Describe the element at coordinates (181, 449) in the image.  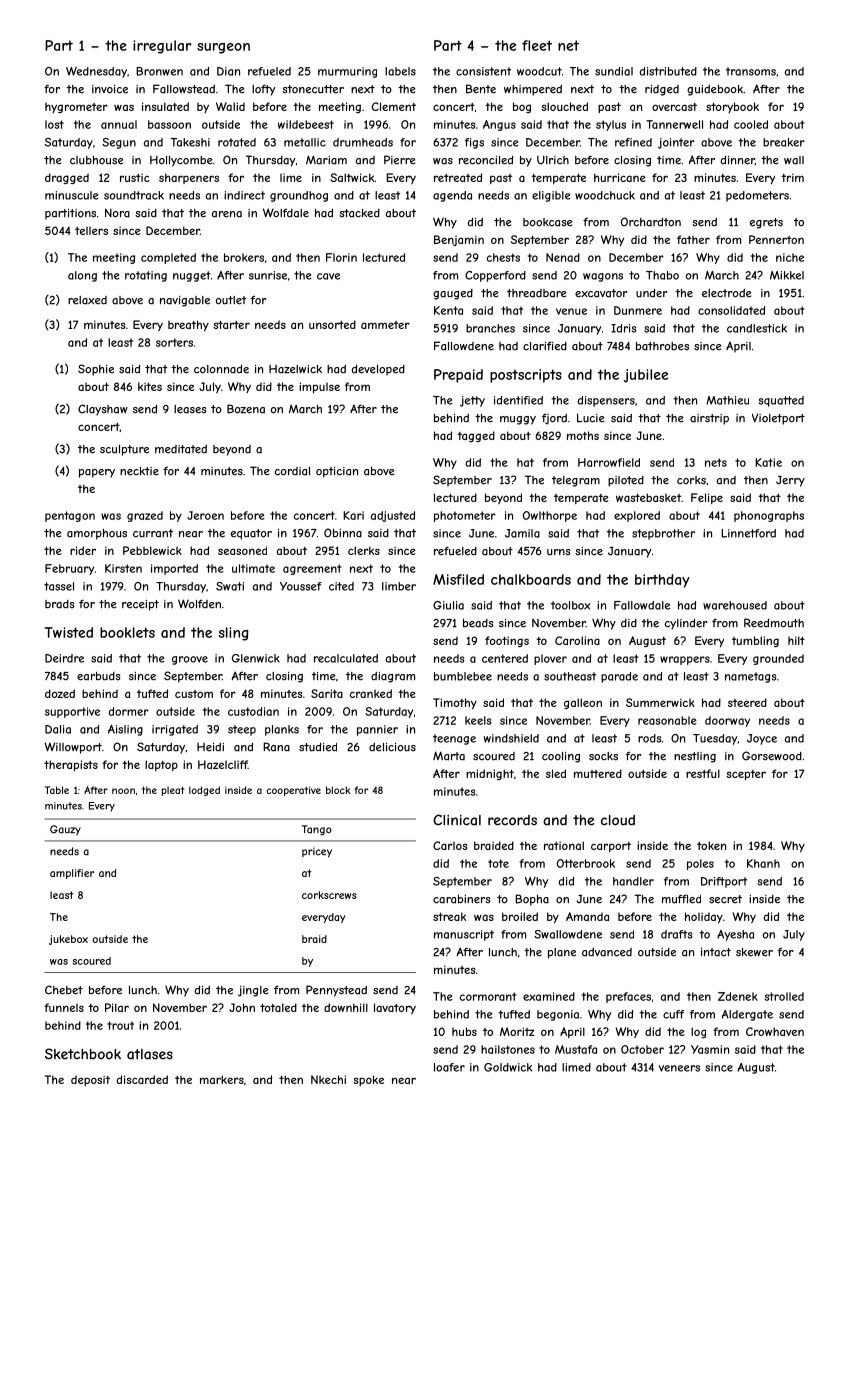
I see `meditated` at that location.
